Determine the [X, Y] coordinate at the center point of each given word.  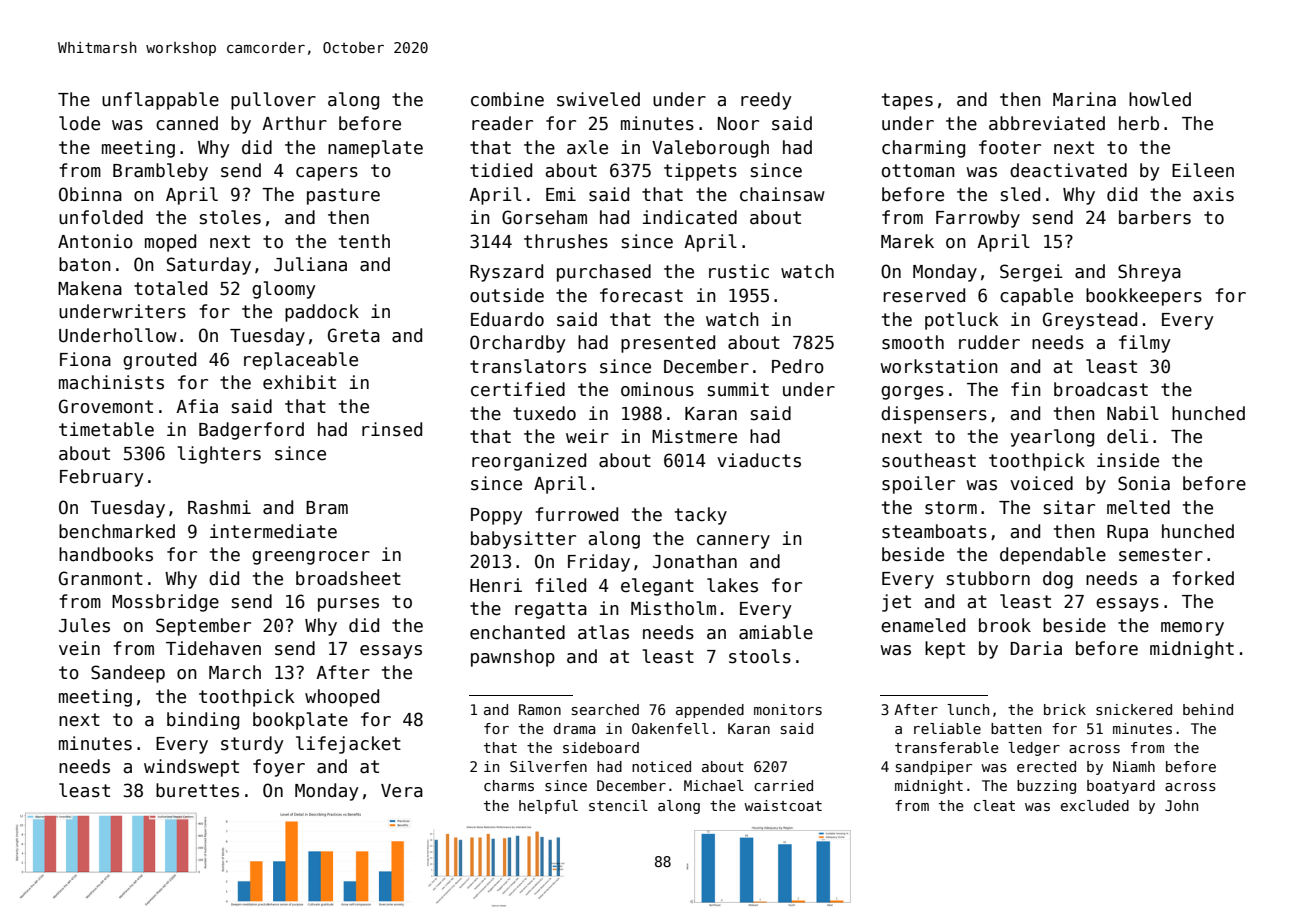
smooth [913, 342]
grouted [159, 361]
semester [1161, 555]
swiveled [598, 99]
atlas [603, 632]
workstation [939, 366]
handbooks [106, 554]
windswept [191, 768]
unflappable [160, 101]
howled [1160, 99]
